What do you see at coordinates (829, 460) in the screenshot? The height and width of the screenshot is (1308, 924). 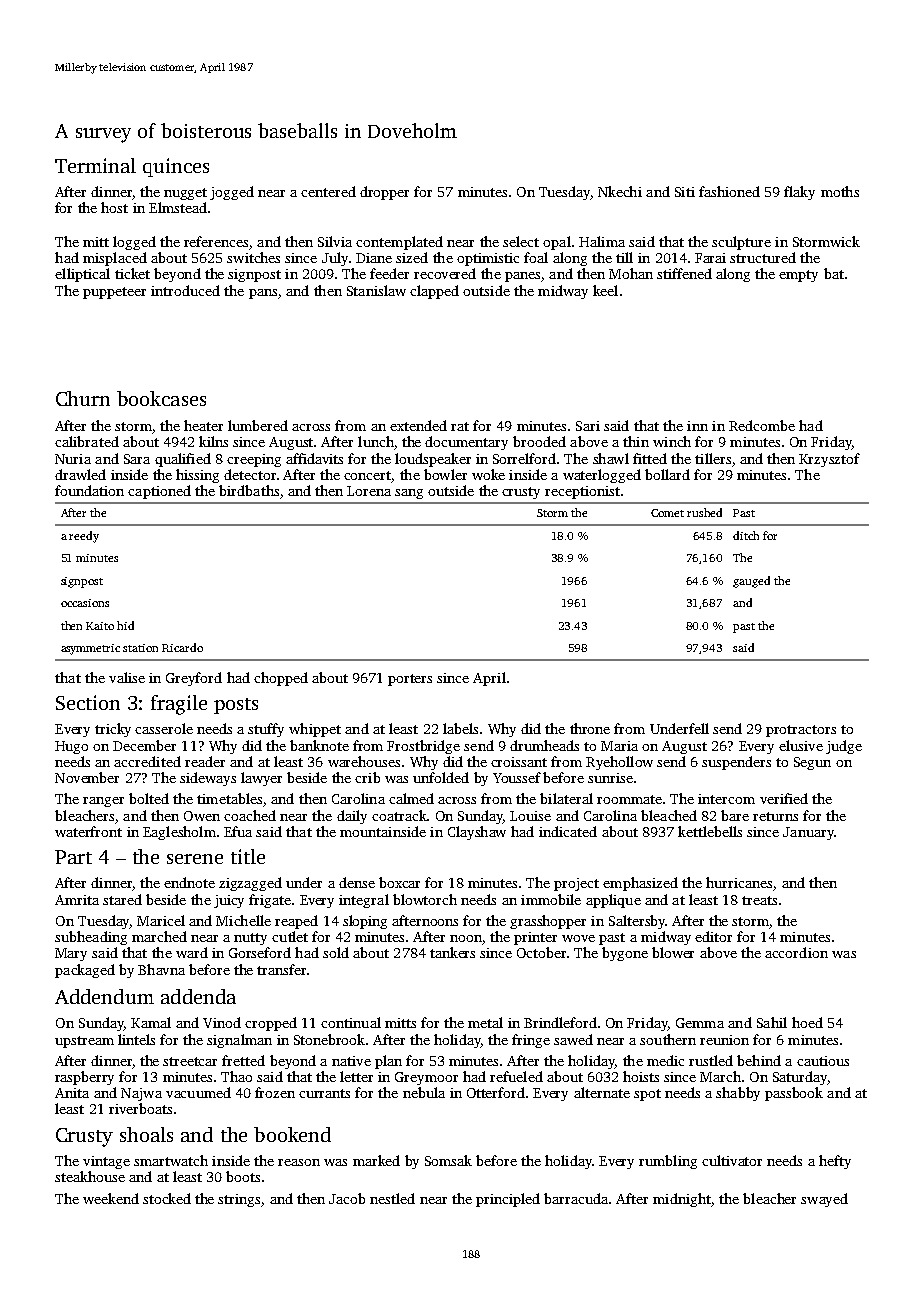 I see `Krzysztof` at bounding box center [829, 460].
